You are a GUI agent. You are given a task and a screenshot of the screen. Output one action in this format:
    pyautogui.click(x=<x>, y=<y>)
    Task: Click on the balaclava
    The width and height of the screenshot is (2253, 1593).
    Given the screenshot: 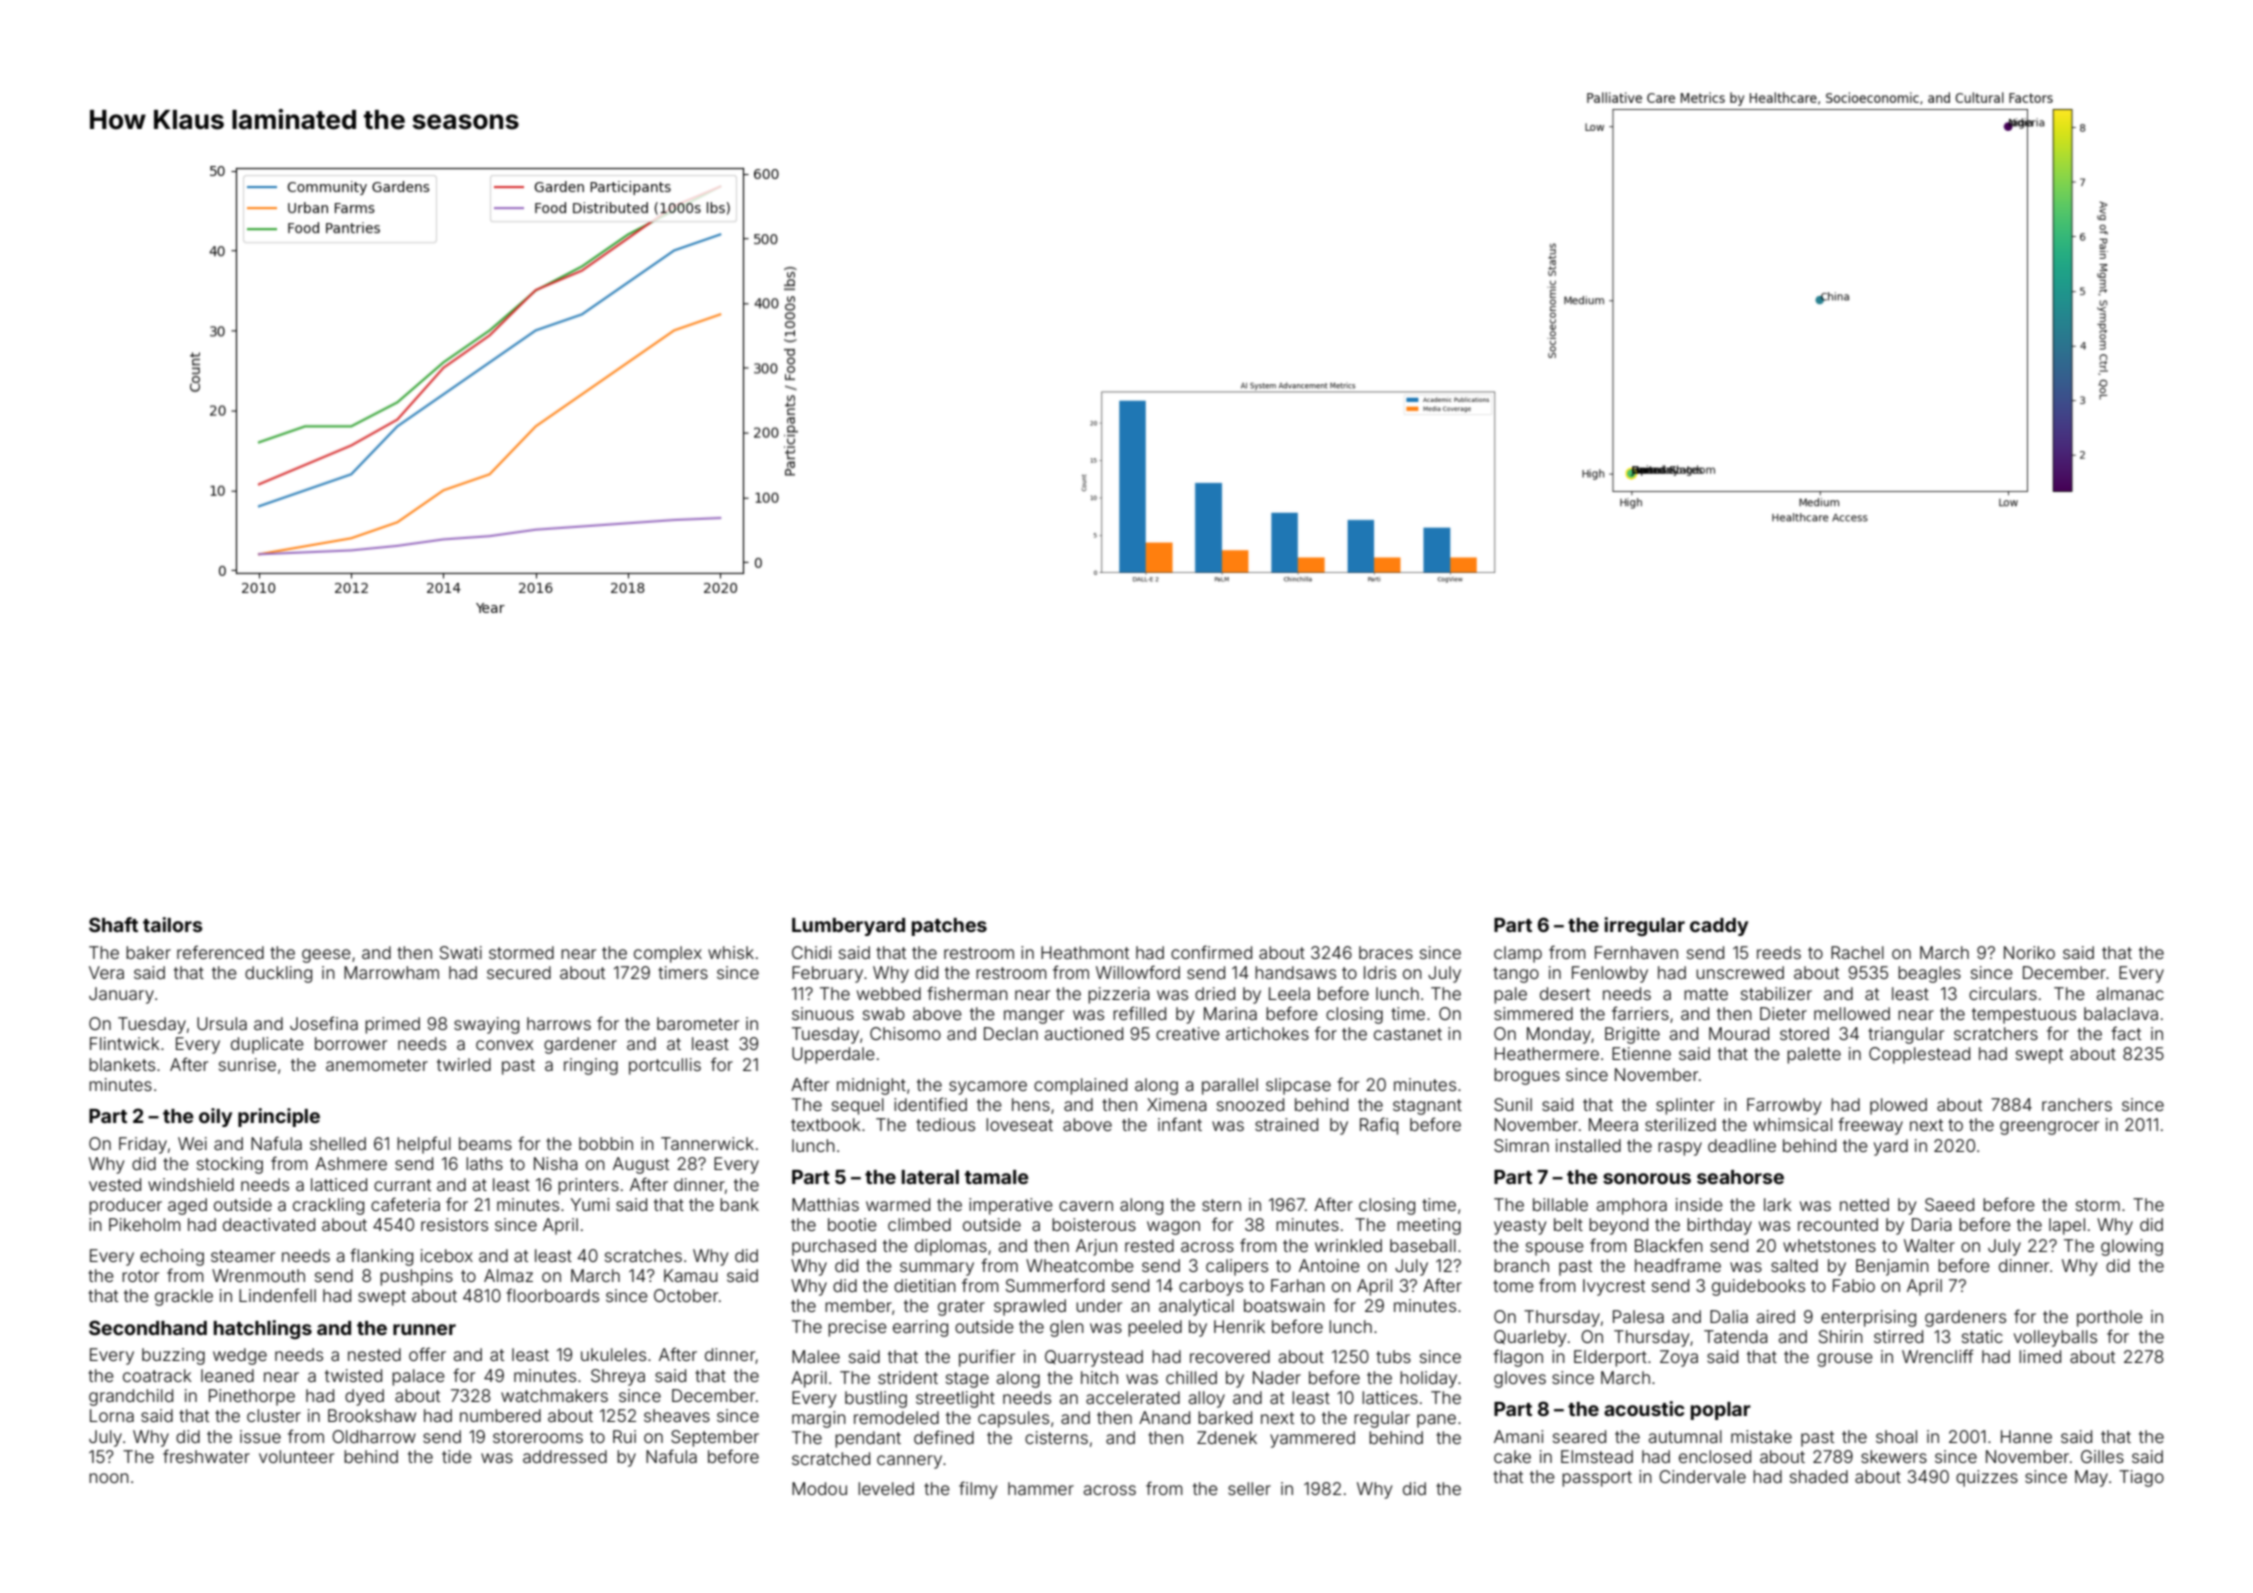 What is the action you would take?
    pyautogui.click(x=2121, y=1013)
